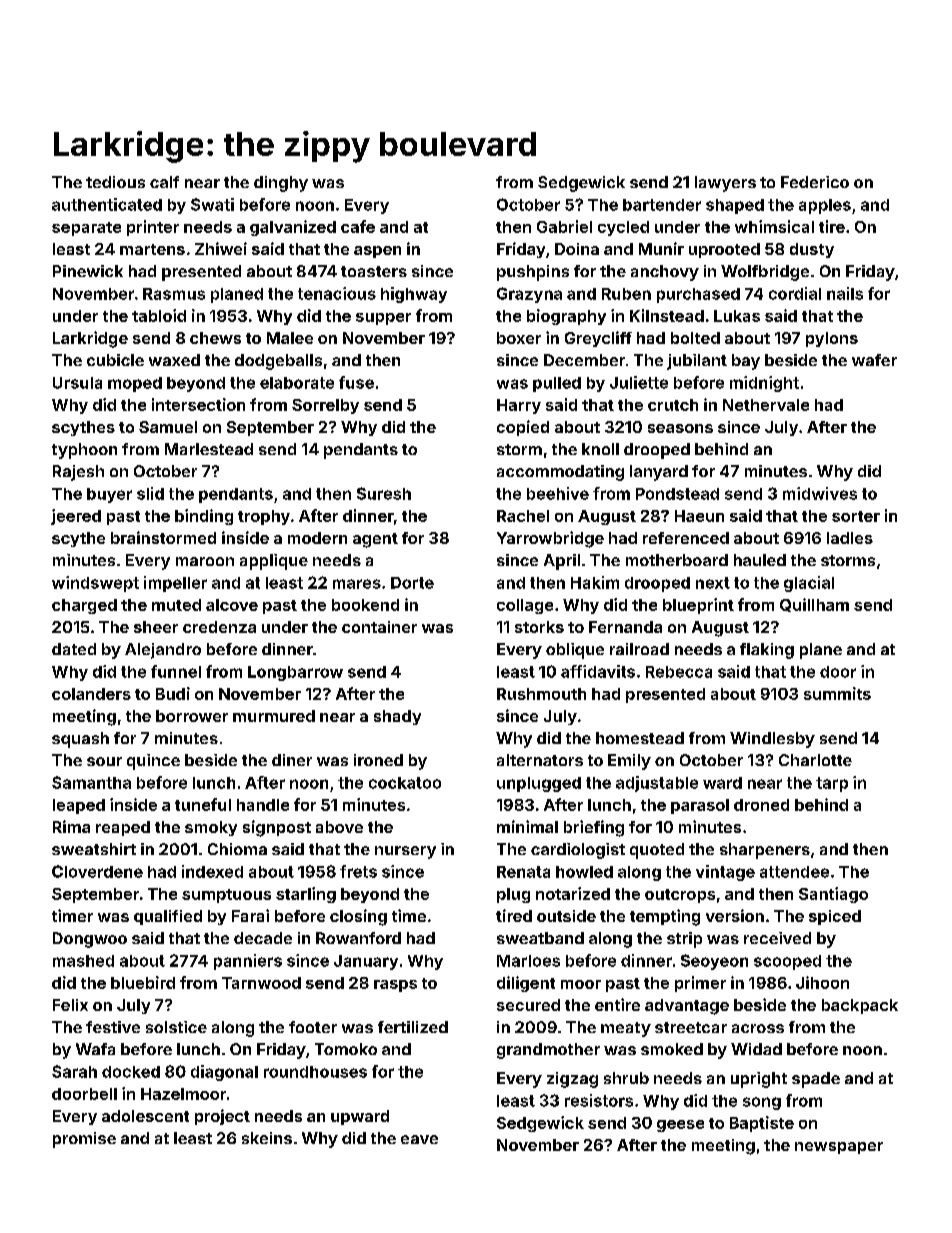 Image resolution: width=952 pixels, height=1233 pixels. What do you see at coordinates (837, 693) in the screenshot?
I see `summits` at bounding box center [837, 693].
